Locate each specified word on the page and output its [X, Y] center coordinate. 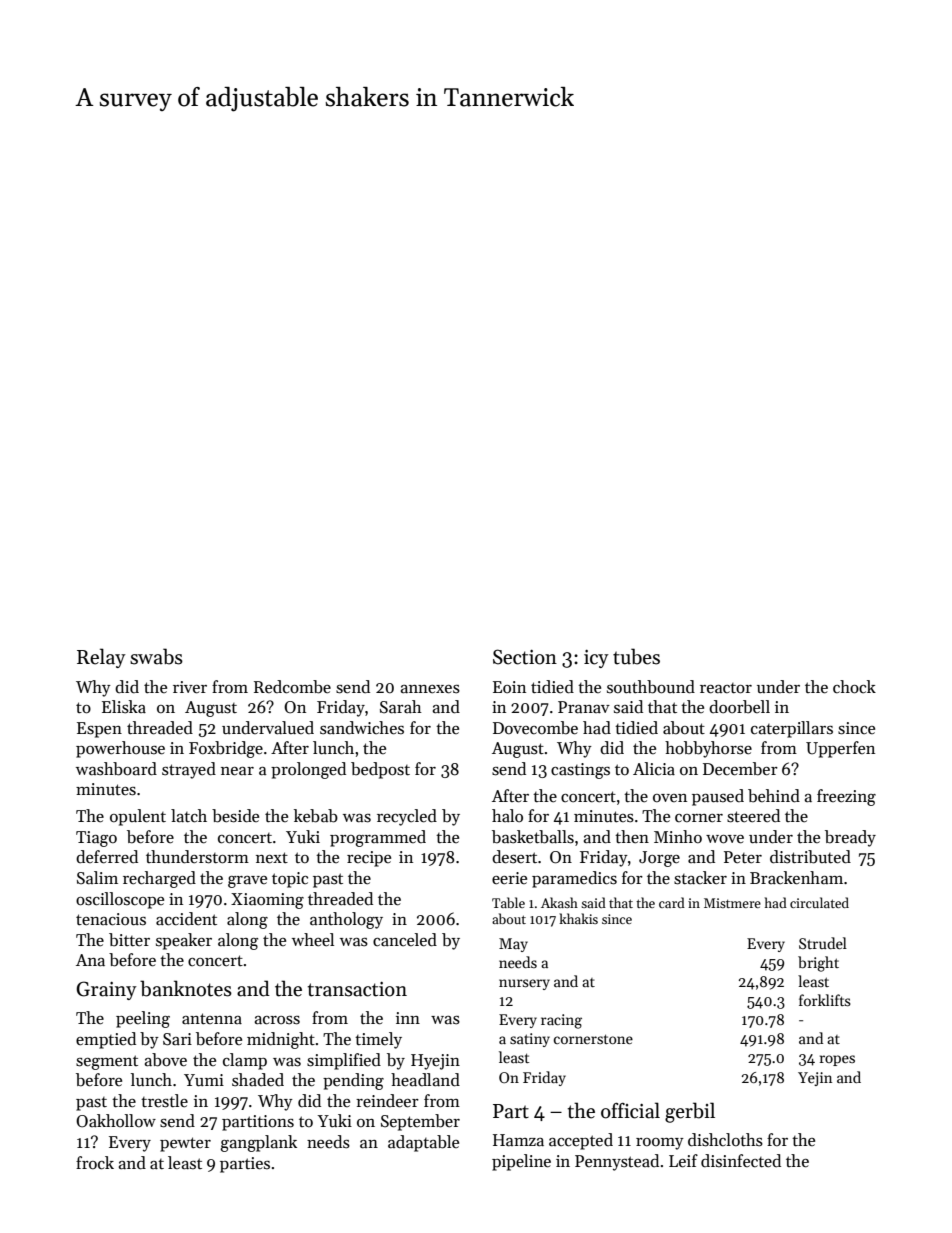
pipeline [521, 1162]
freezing [846, 797]
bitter [129, 940]
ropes [837, 1060]
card [672, 902]
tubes [636, 656]
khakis [578, 918]
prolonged [308, 770]
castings [580, 771]
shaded [258, 1080]
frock [95, 1163]
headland [425, 1080]
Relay [101, 658]
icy [596, 659]
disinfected [741, 1161]
